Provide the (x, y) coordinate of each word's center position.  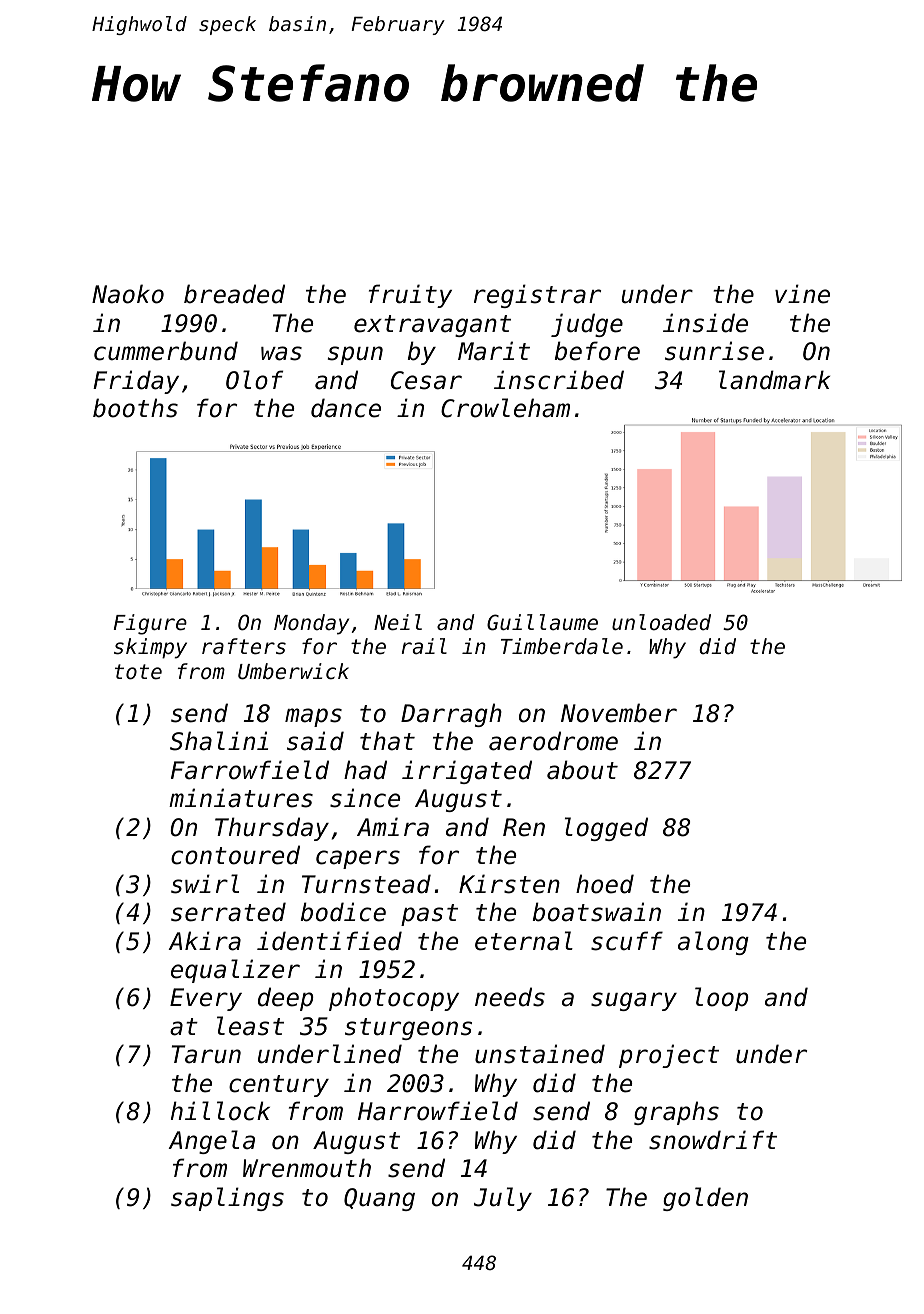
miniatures (241, 798)
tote (138, 672)
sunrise (714, 351)
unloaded (661, 622)
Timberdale (562, 646)
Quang (379, 1199)
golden (705, 1199)
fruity (410, 296)
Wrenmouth (307, 1168)
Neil (398, 622)
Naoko (128, 294)
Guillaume (542, 622)
